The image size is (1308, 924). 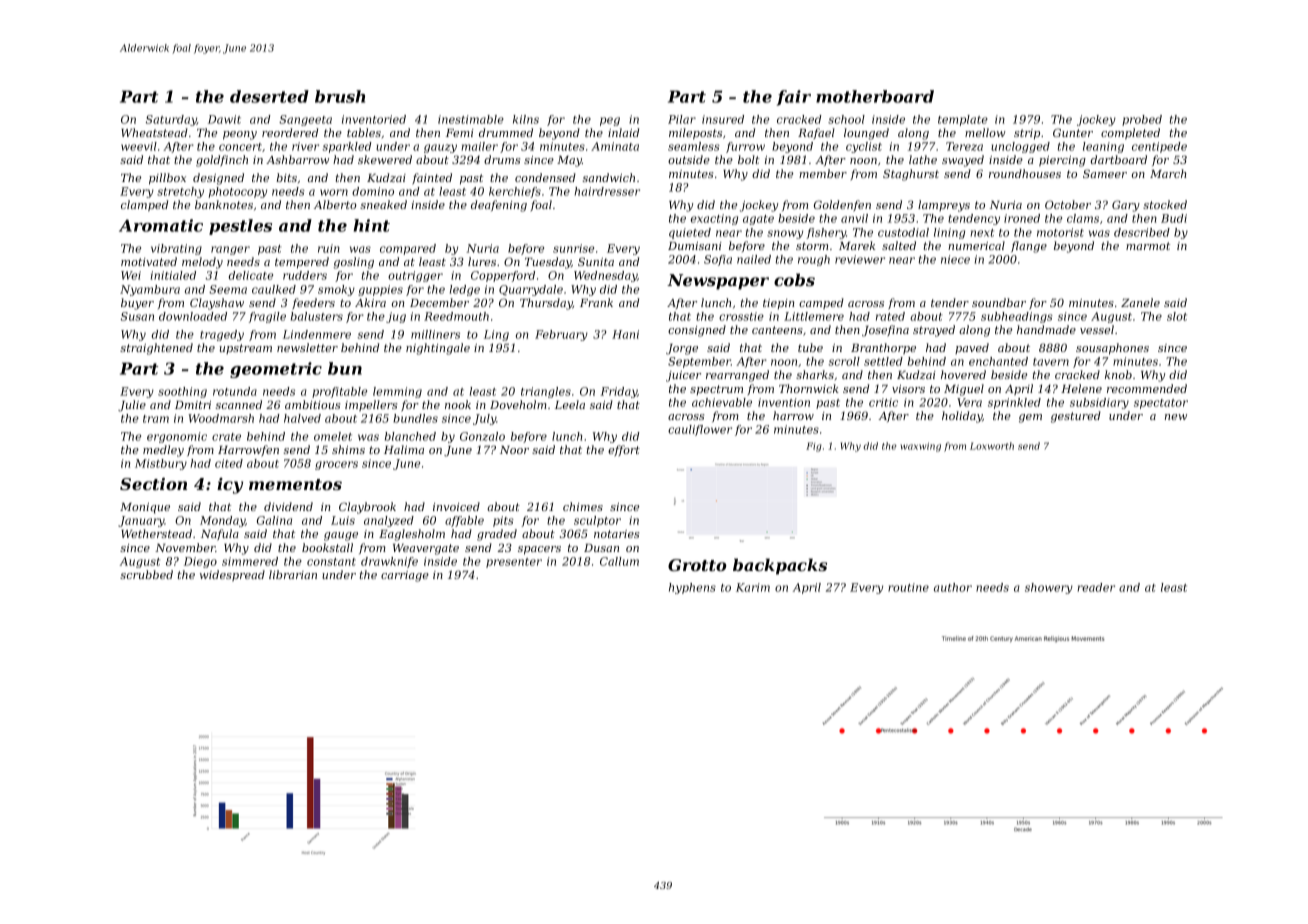 I want to click on Zanele, so click(x=1140, y=302).
